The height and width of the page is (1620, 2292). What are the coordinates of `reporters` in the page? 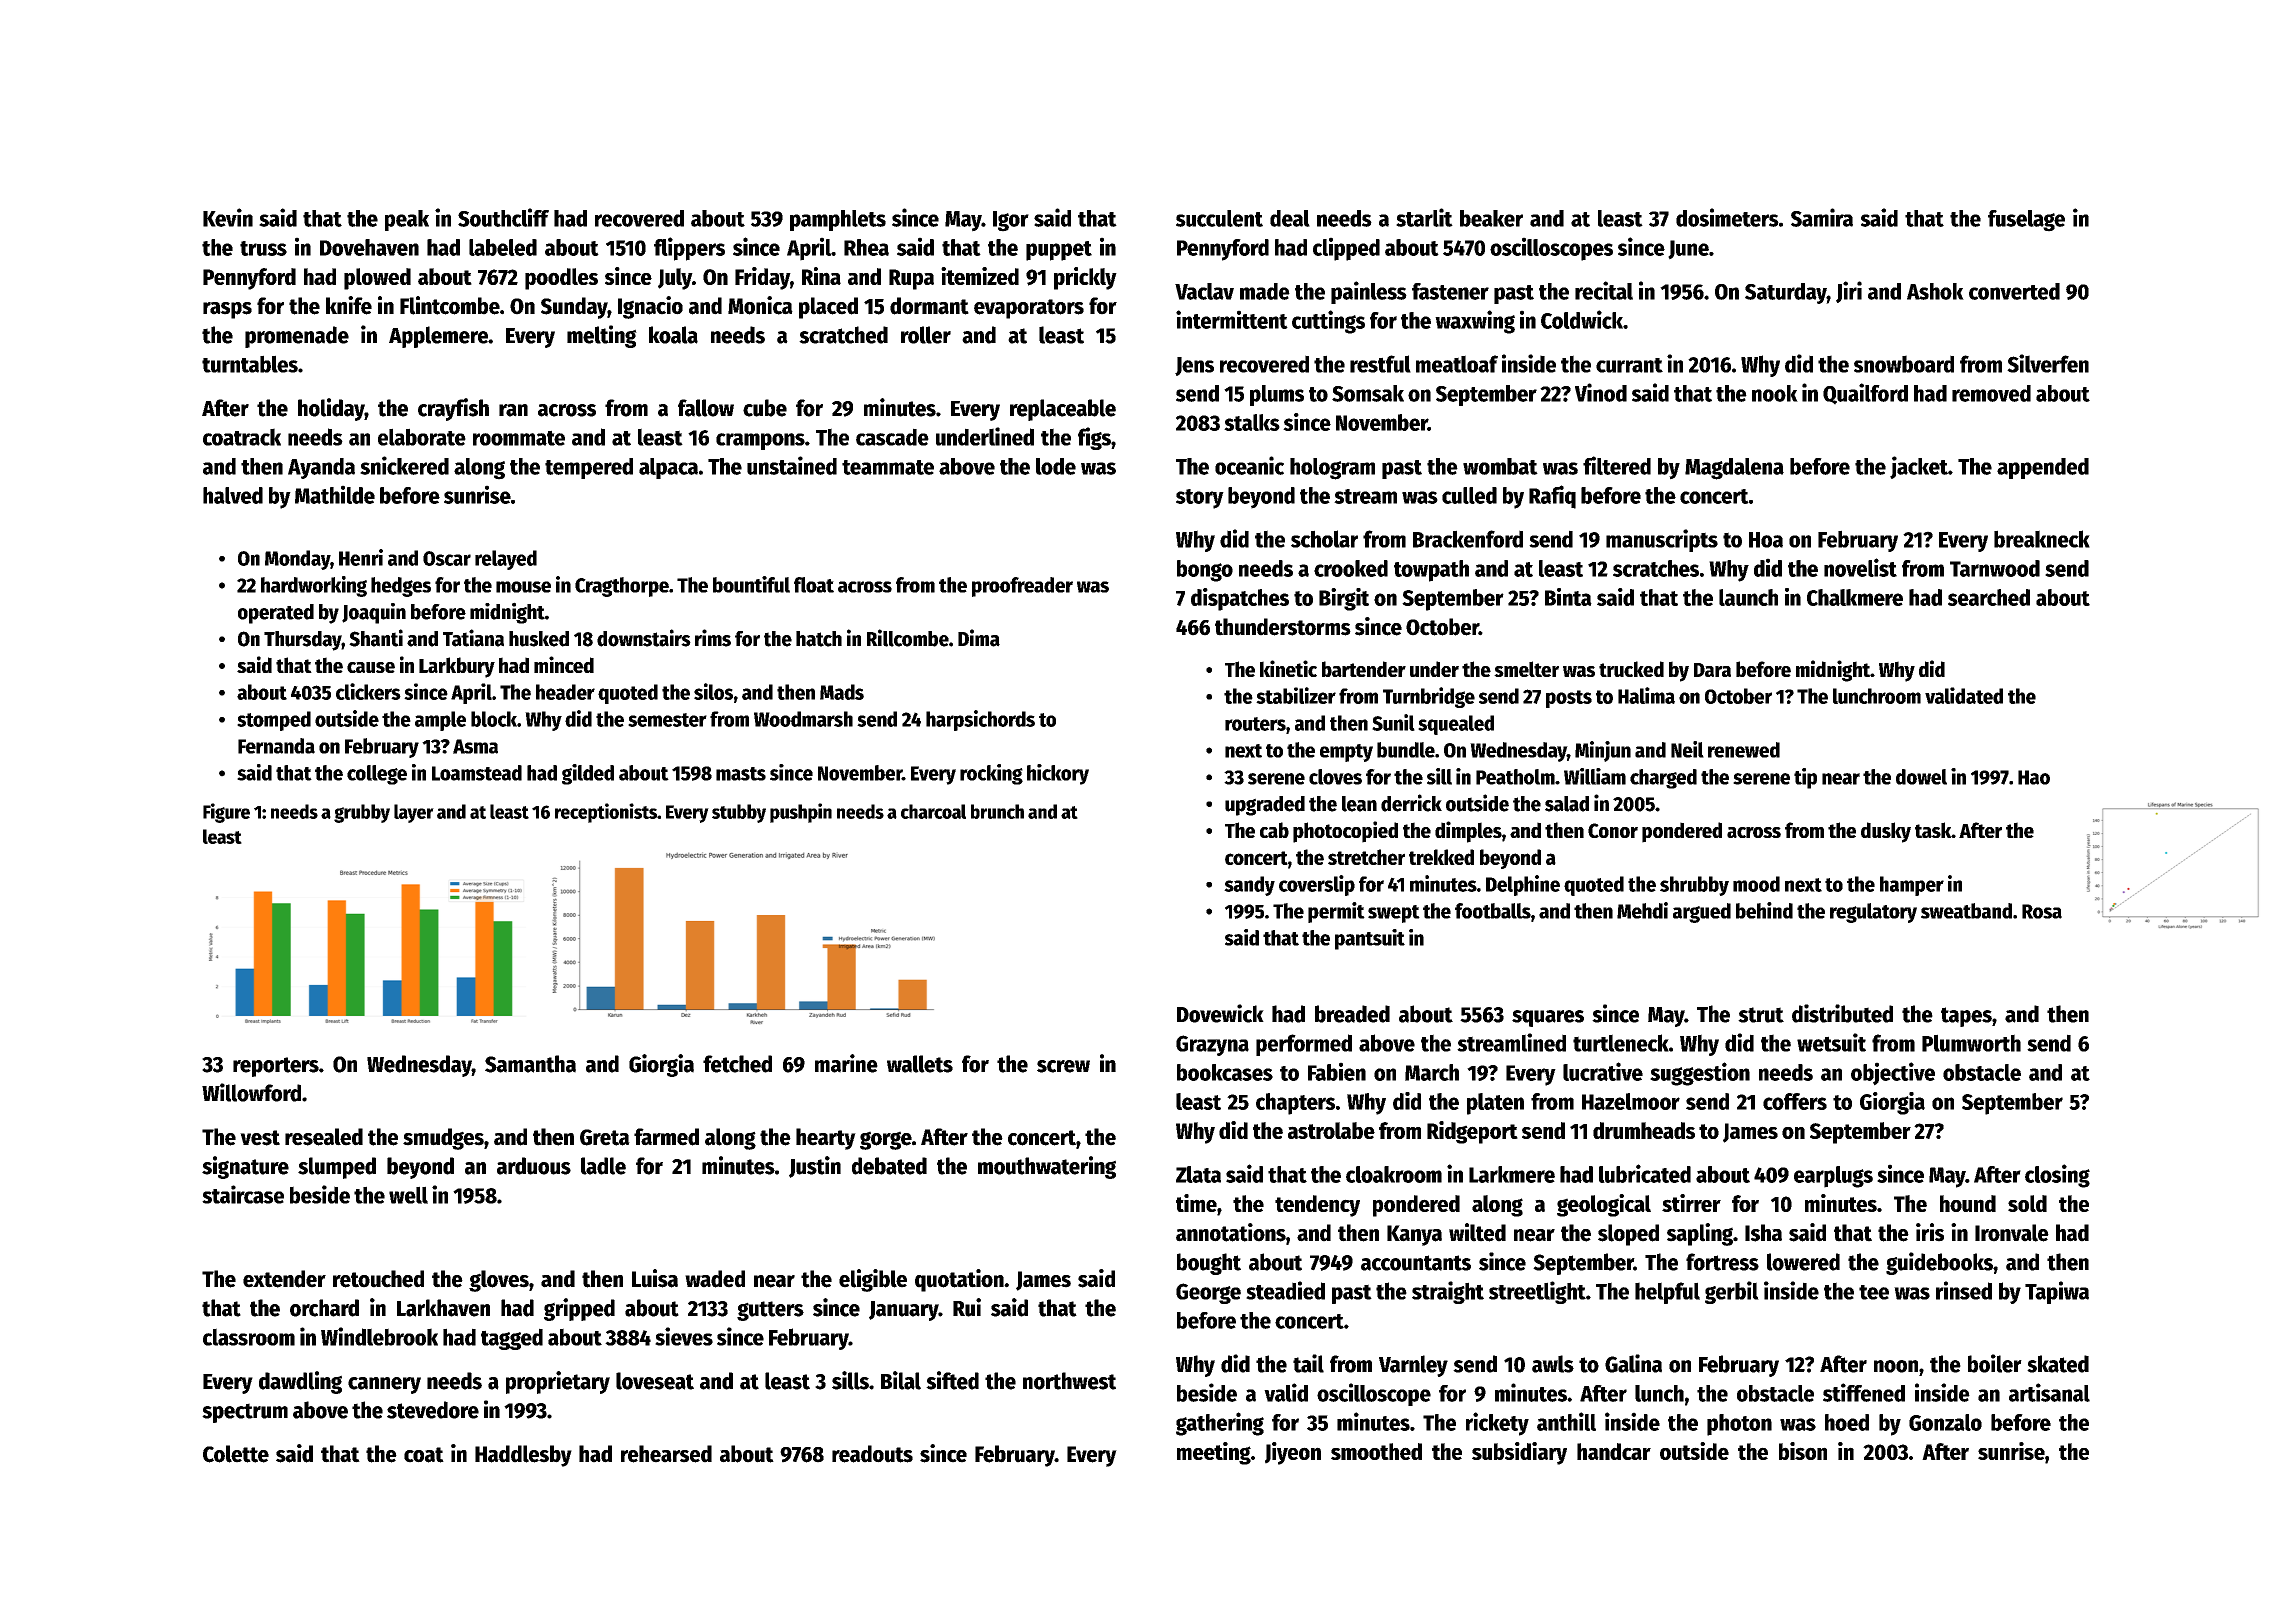 It's located at (276, 1067).
